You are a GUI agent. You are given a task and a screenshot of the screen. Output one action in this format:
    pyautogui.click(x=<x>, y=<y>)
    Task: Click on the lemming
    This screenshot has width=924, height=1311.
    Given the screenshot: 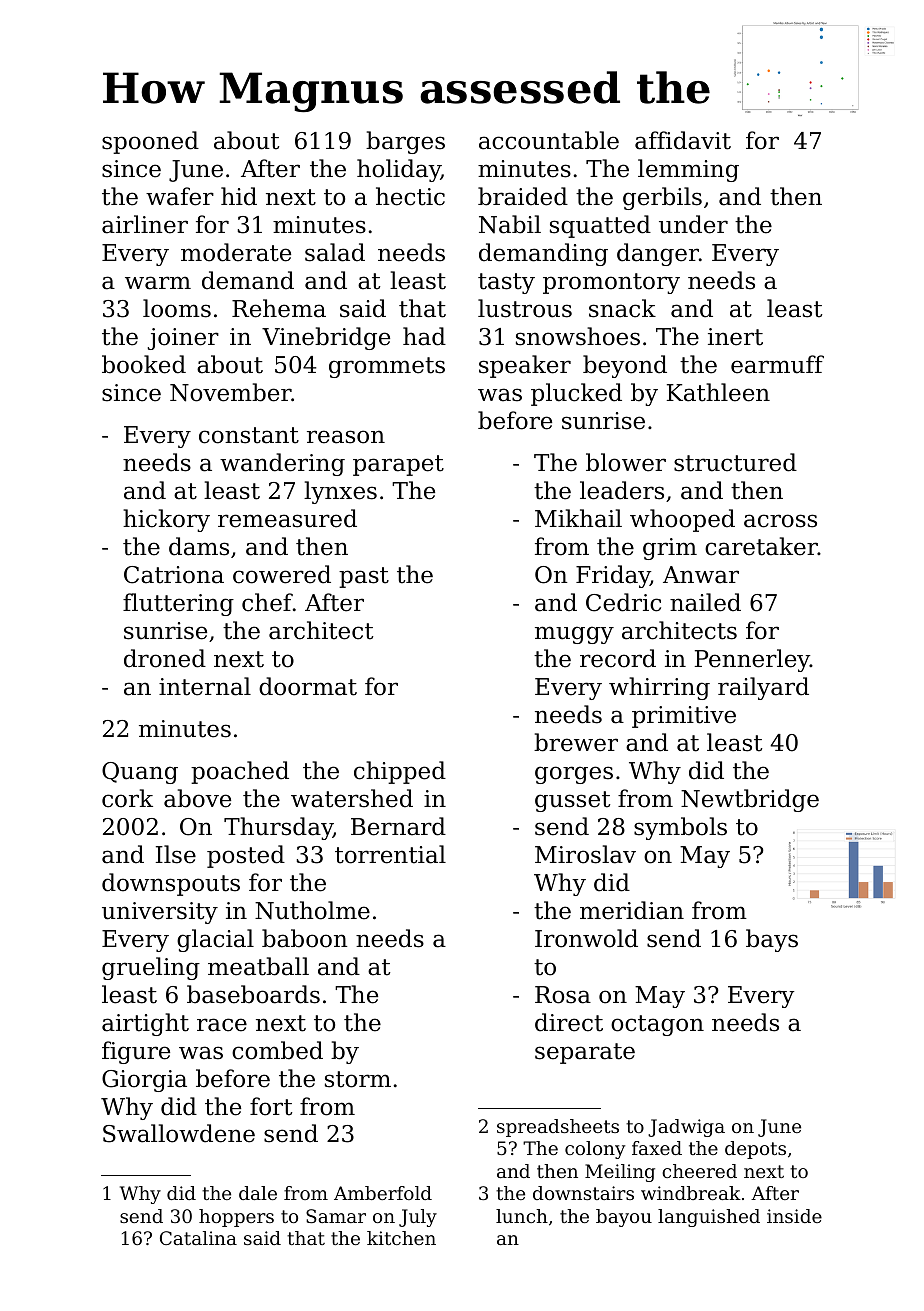 What is the action you would take?
    pyautogui.click(x=688, y=170)
